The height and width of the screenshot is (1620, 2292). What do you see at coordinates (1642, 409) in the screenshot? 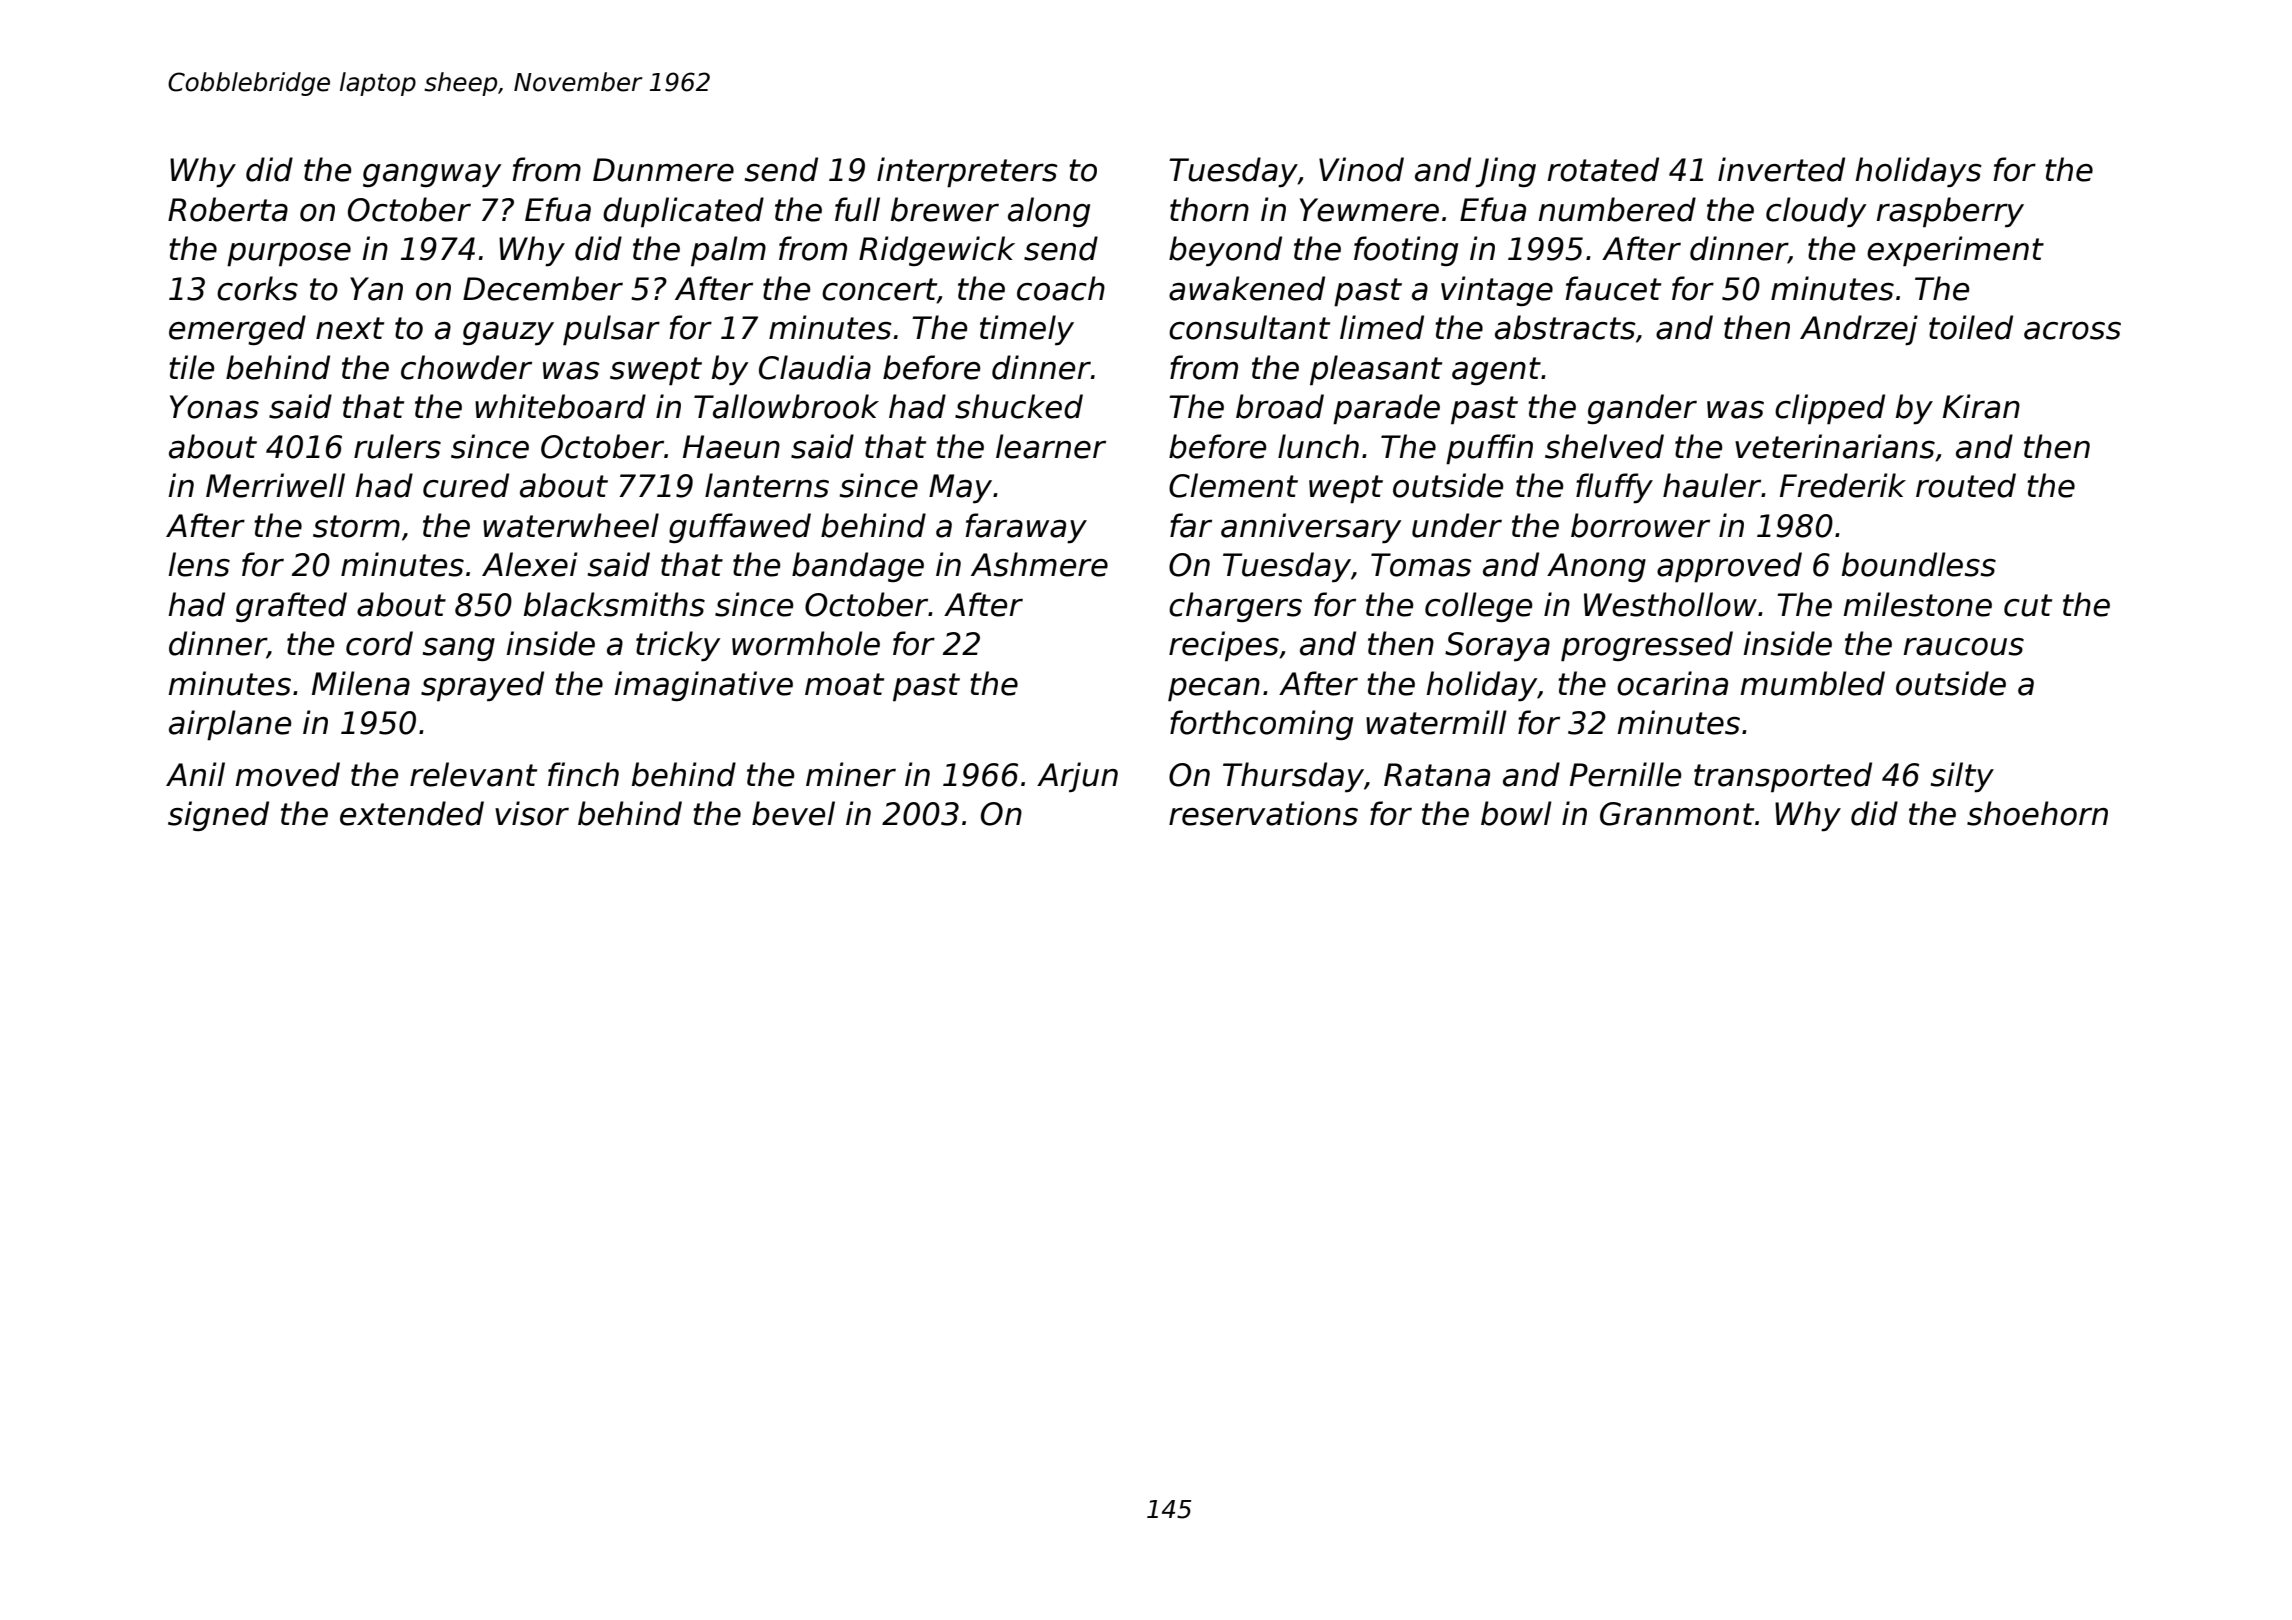
I see `gander` at bounding box center [1642, 409].
